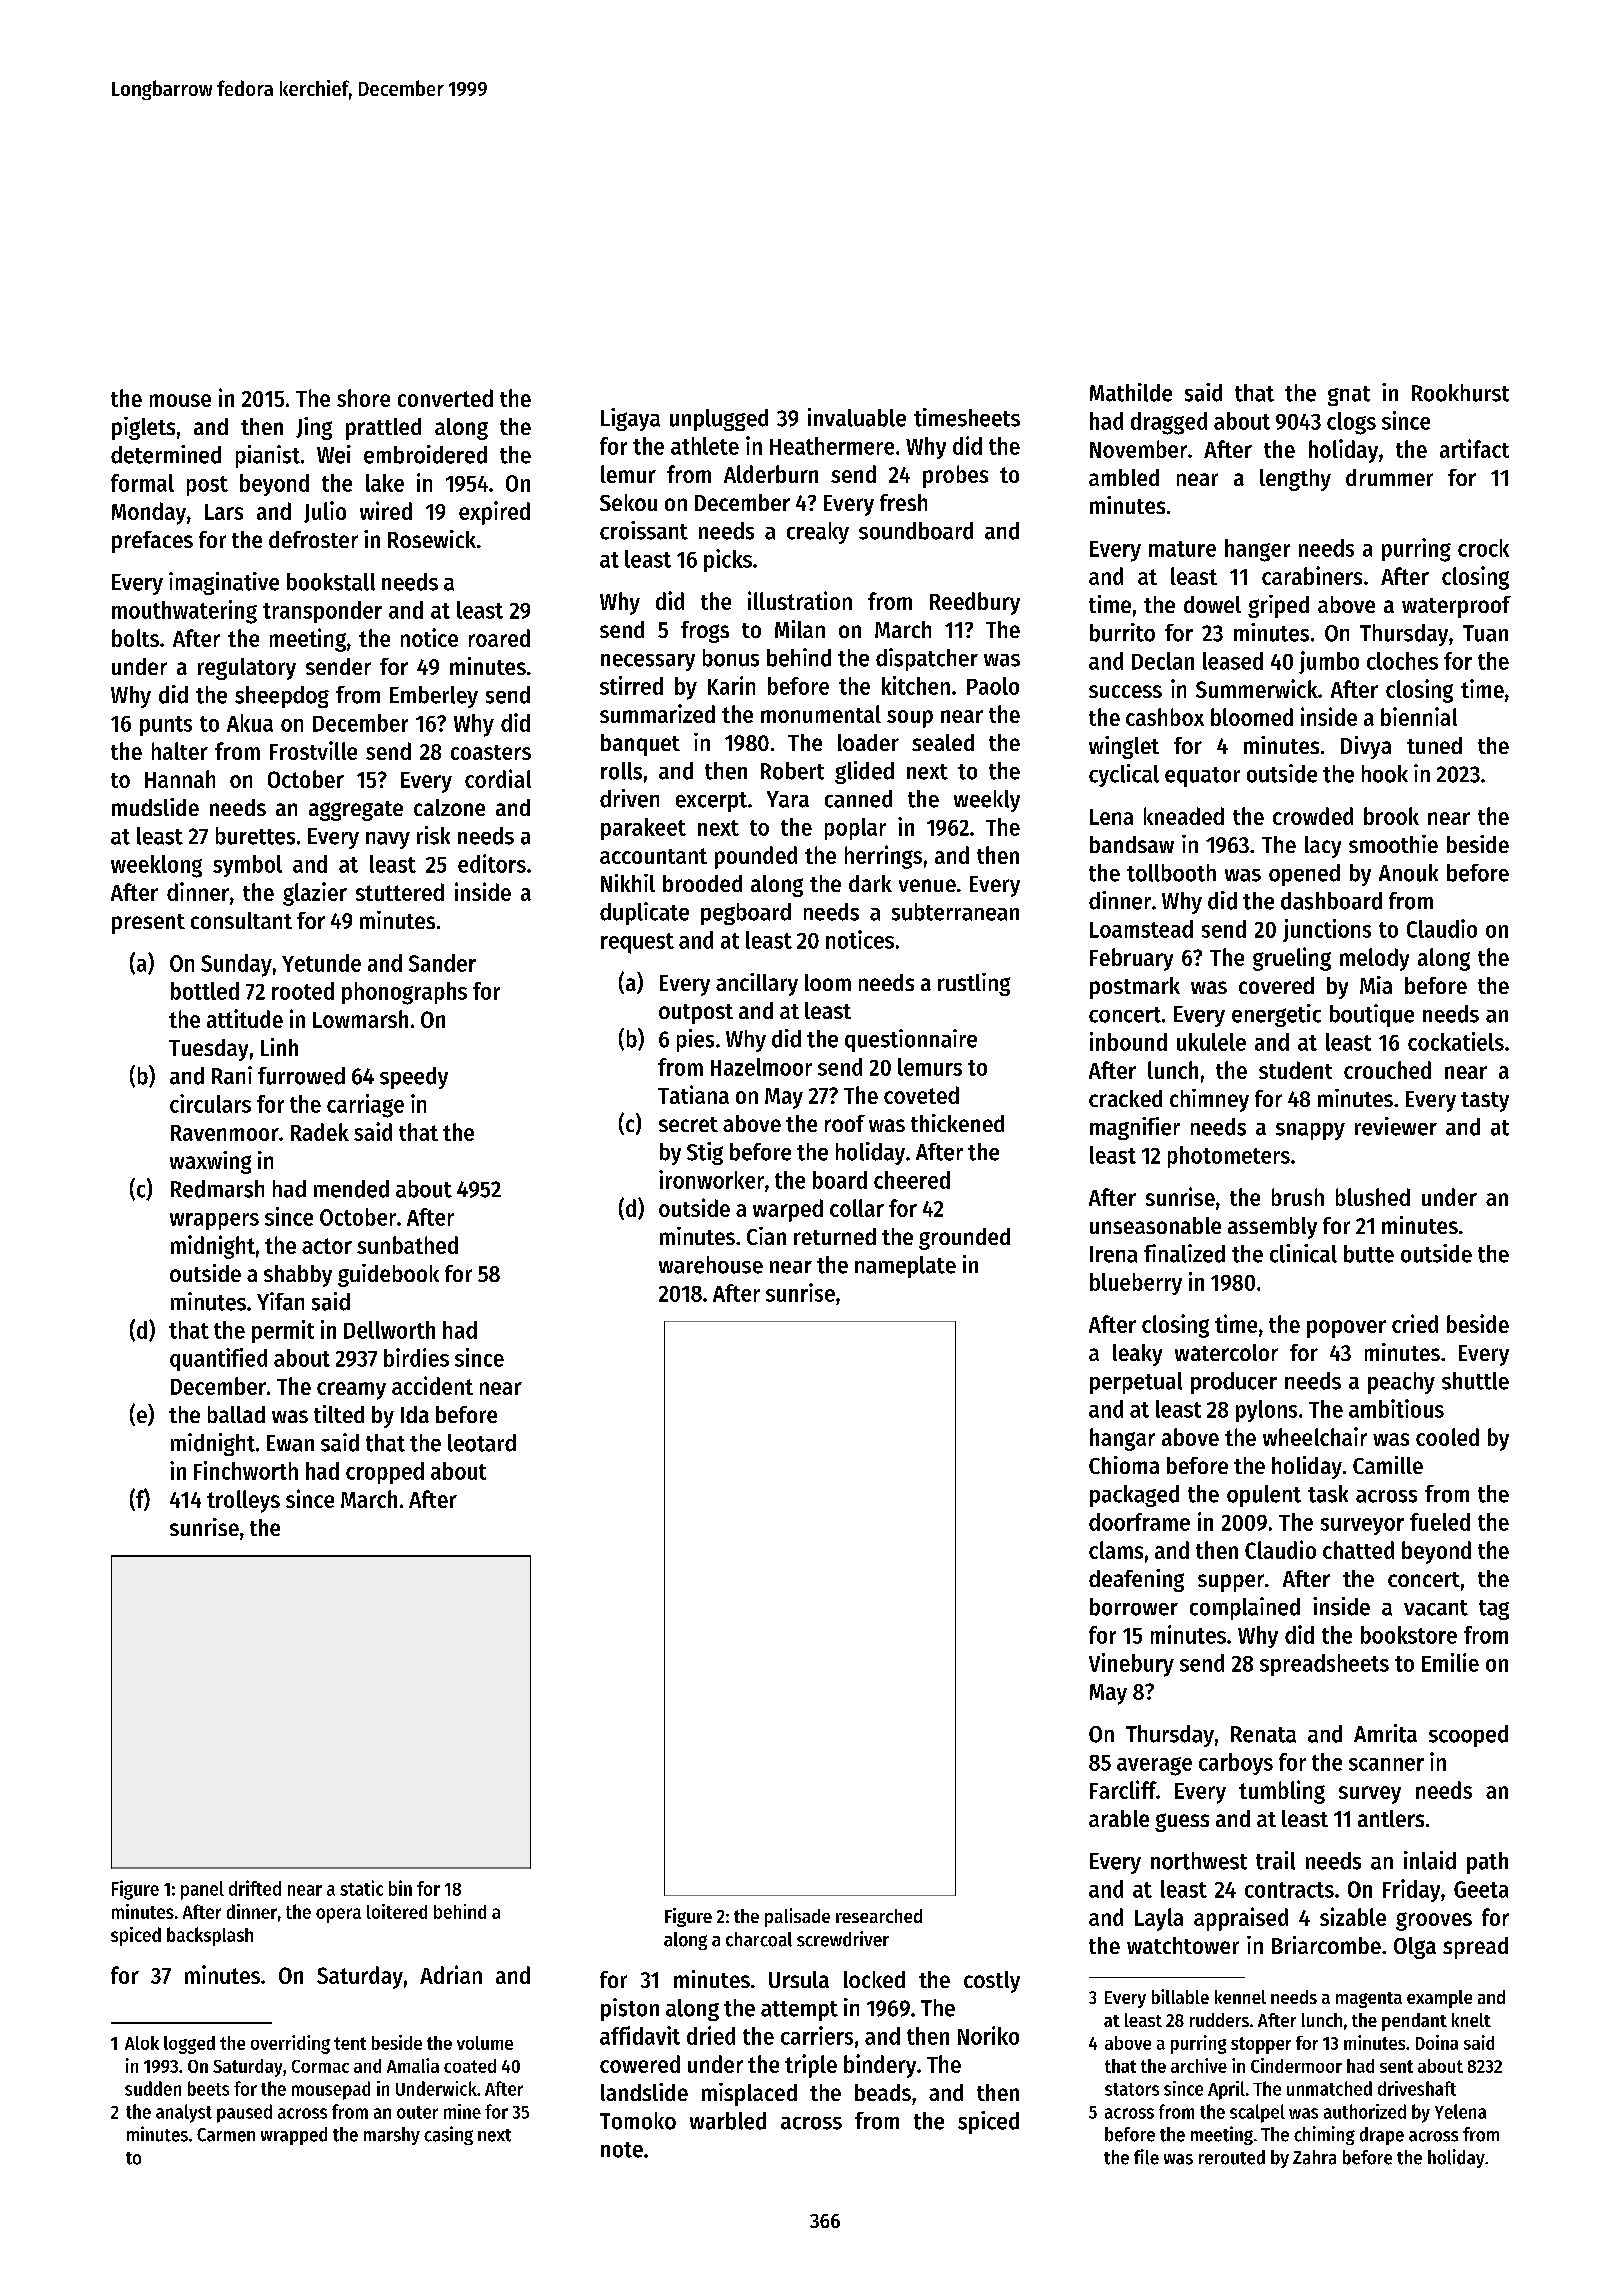 Image resolution: width=1620 pixels, height=2292 pixels. I want to click on guess, so click(1182, 1822).
